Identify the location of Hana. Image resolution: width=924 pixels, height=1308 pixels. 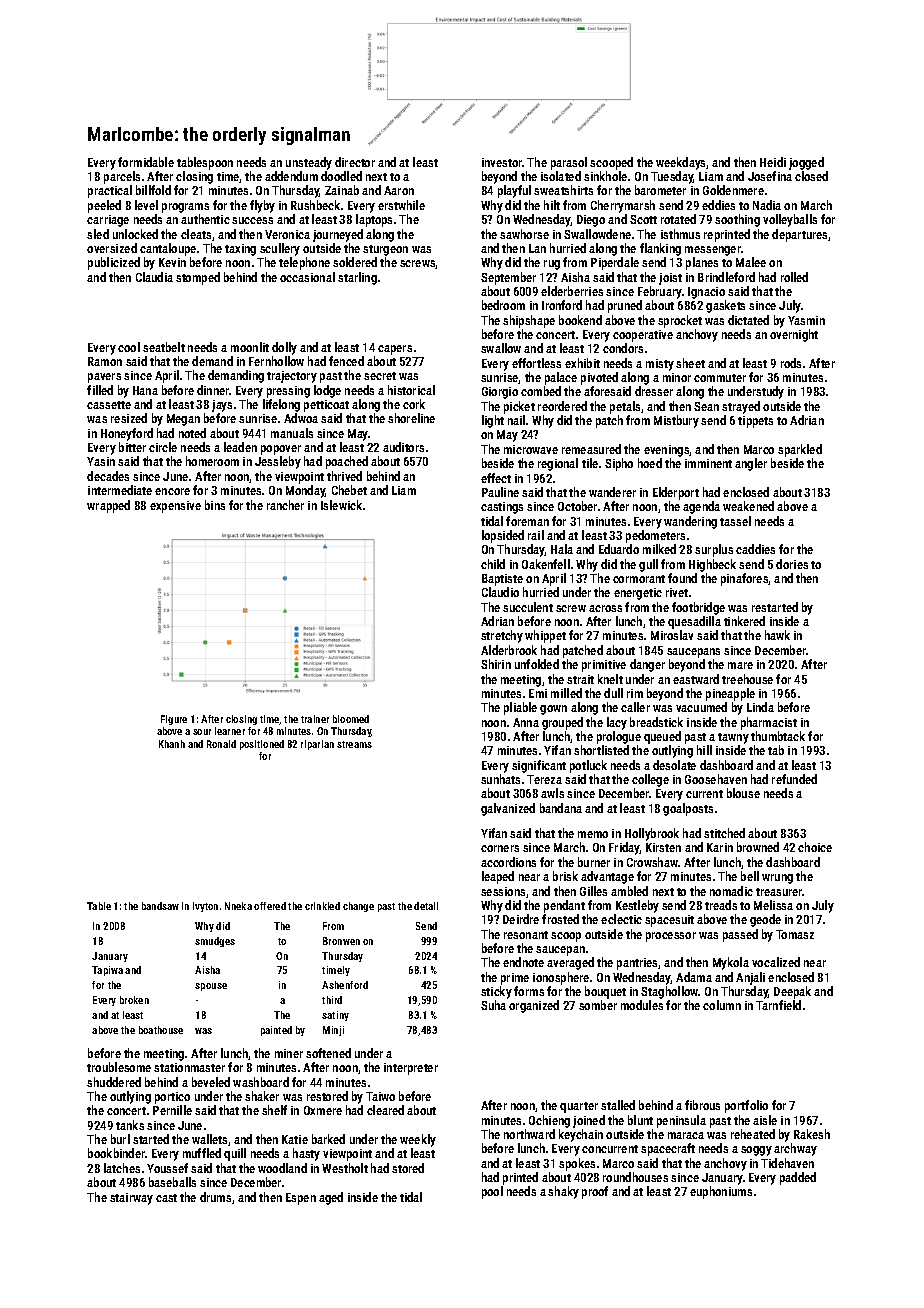
(145, 390).
